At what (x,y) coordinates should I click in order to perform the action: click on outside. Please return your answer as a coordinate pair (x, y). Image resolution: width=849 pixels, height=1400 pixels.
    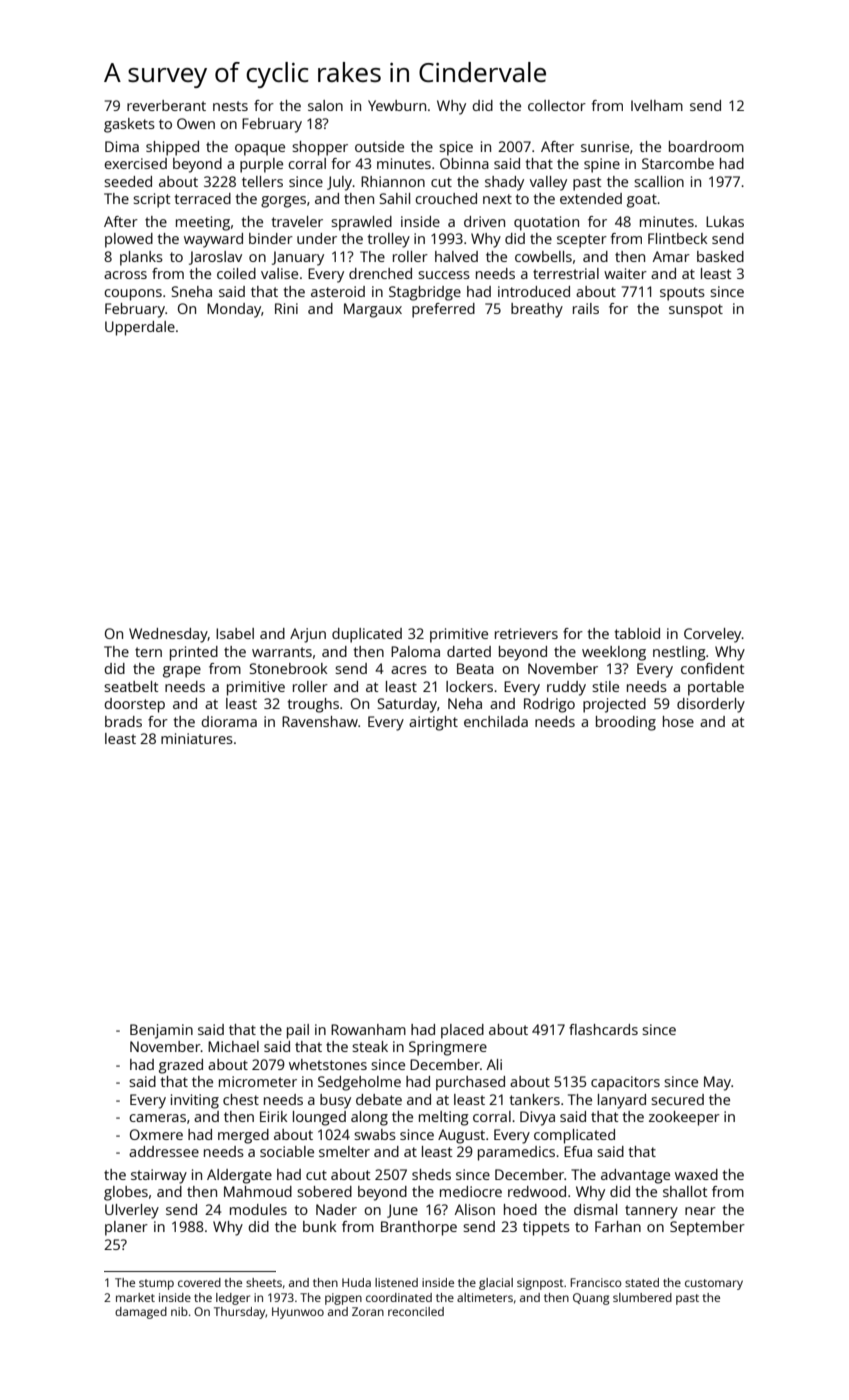
    Looking at the image, I should click on (379, 146).
